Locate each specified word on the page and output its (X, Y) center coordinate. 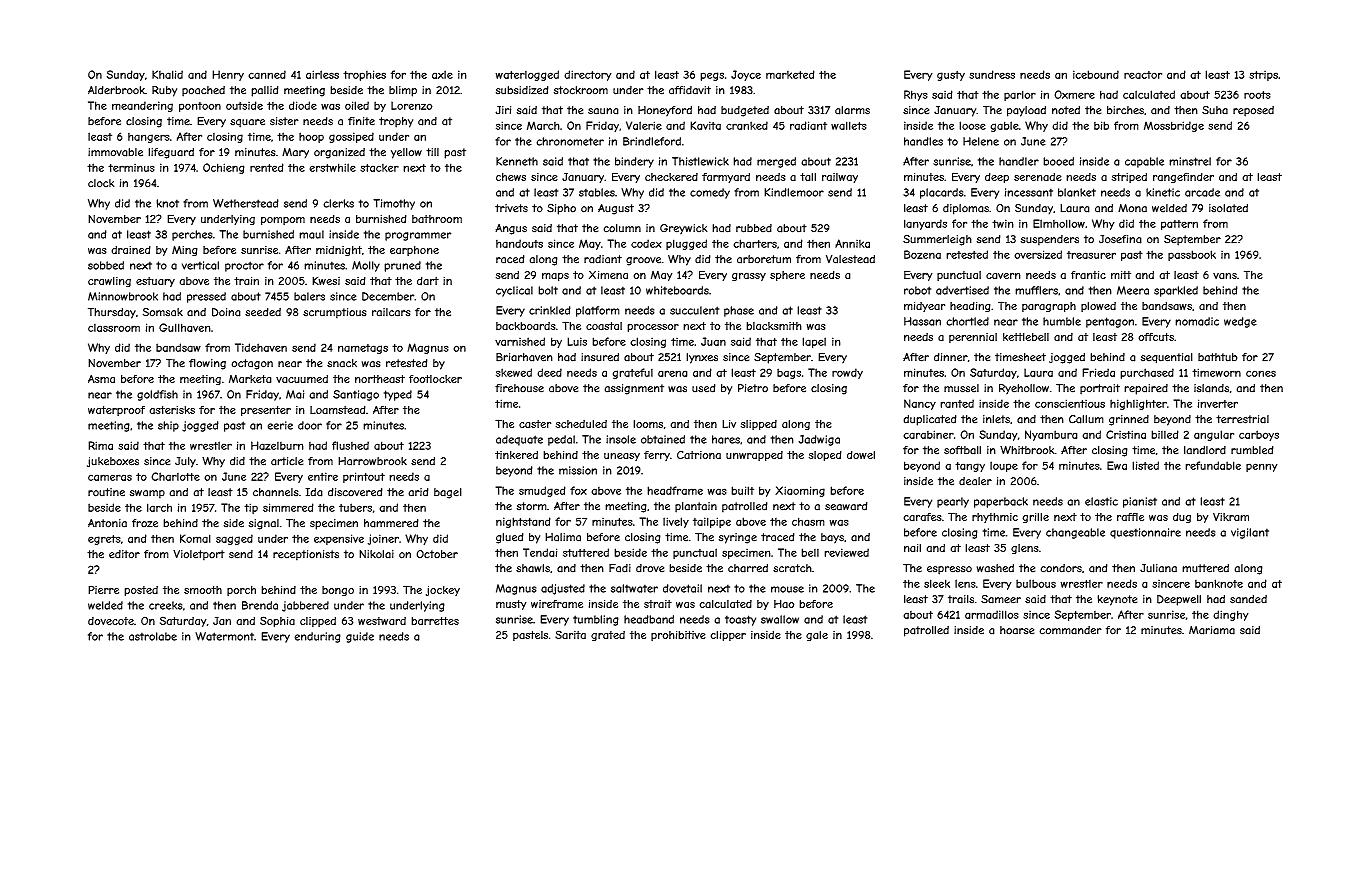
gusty (951, 76)
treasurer (1091, 255)
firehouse (519, 388)
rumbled (1252, 450)
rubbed (754, 228)
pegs (712, 76)
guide (360, 637)
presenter (266, 411)
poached (203, 91)
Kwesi (326, 281)
